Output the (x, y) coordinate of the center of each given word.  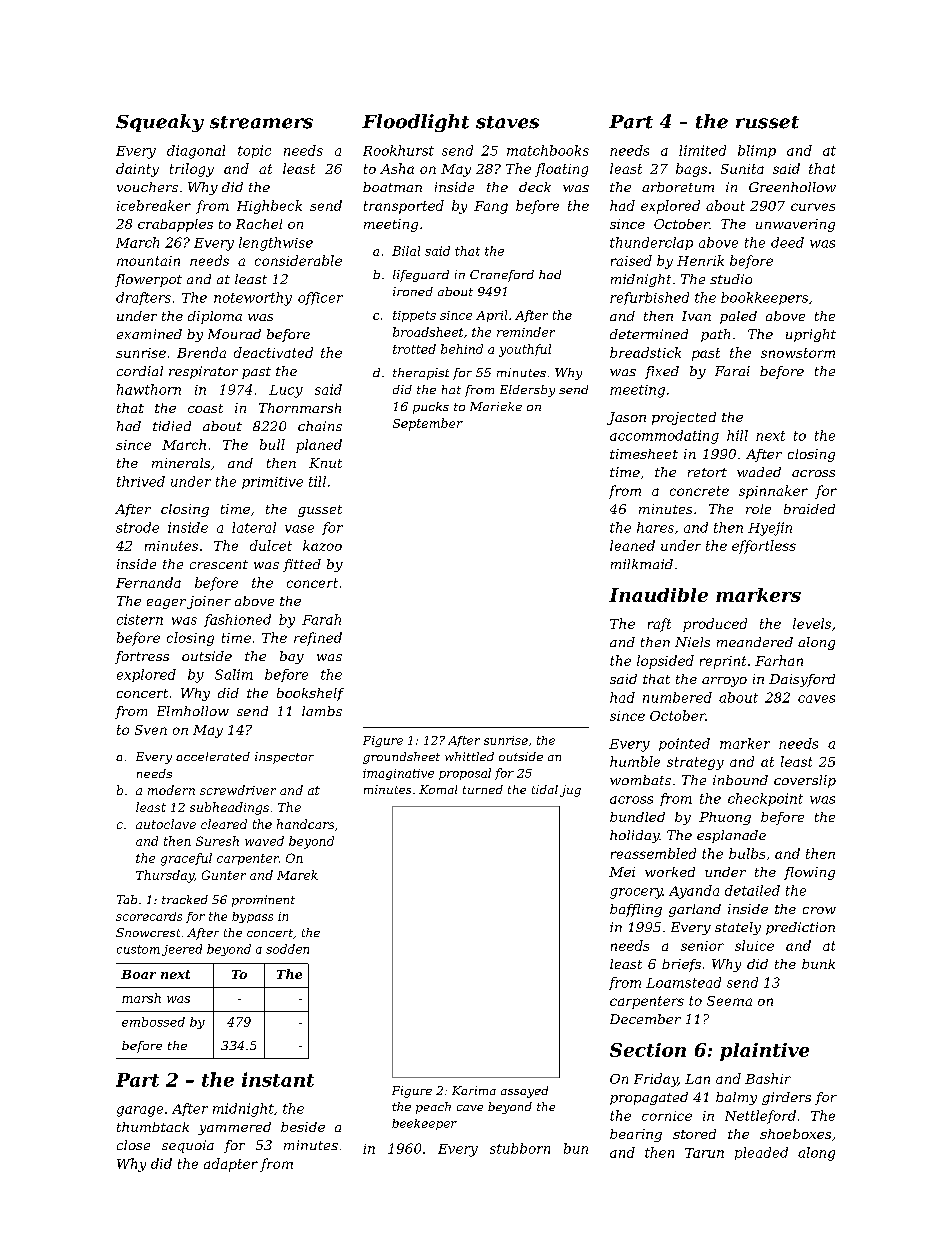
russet (767, 122)
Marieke (496, 406)
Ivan (696, 316)
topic (254, 151)
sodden (287, 949)
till (317, 481)
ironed (413, 291)
